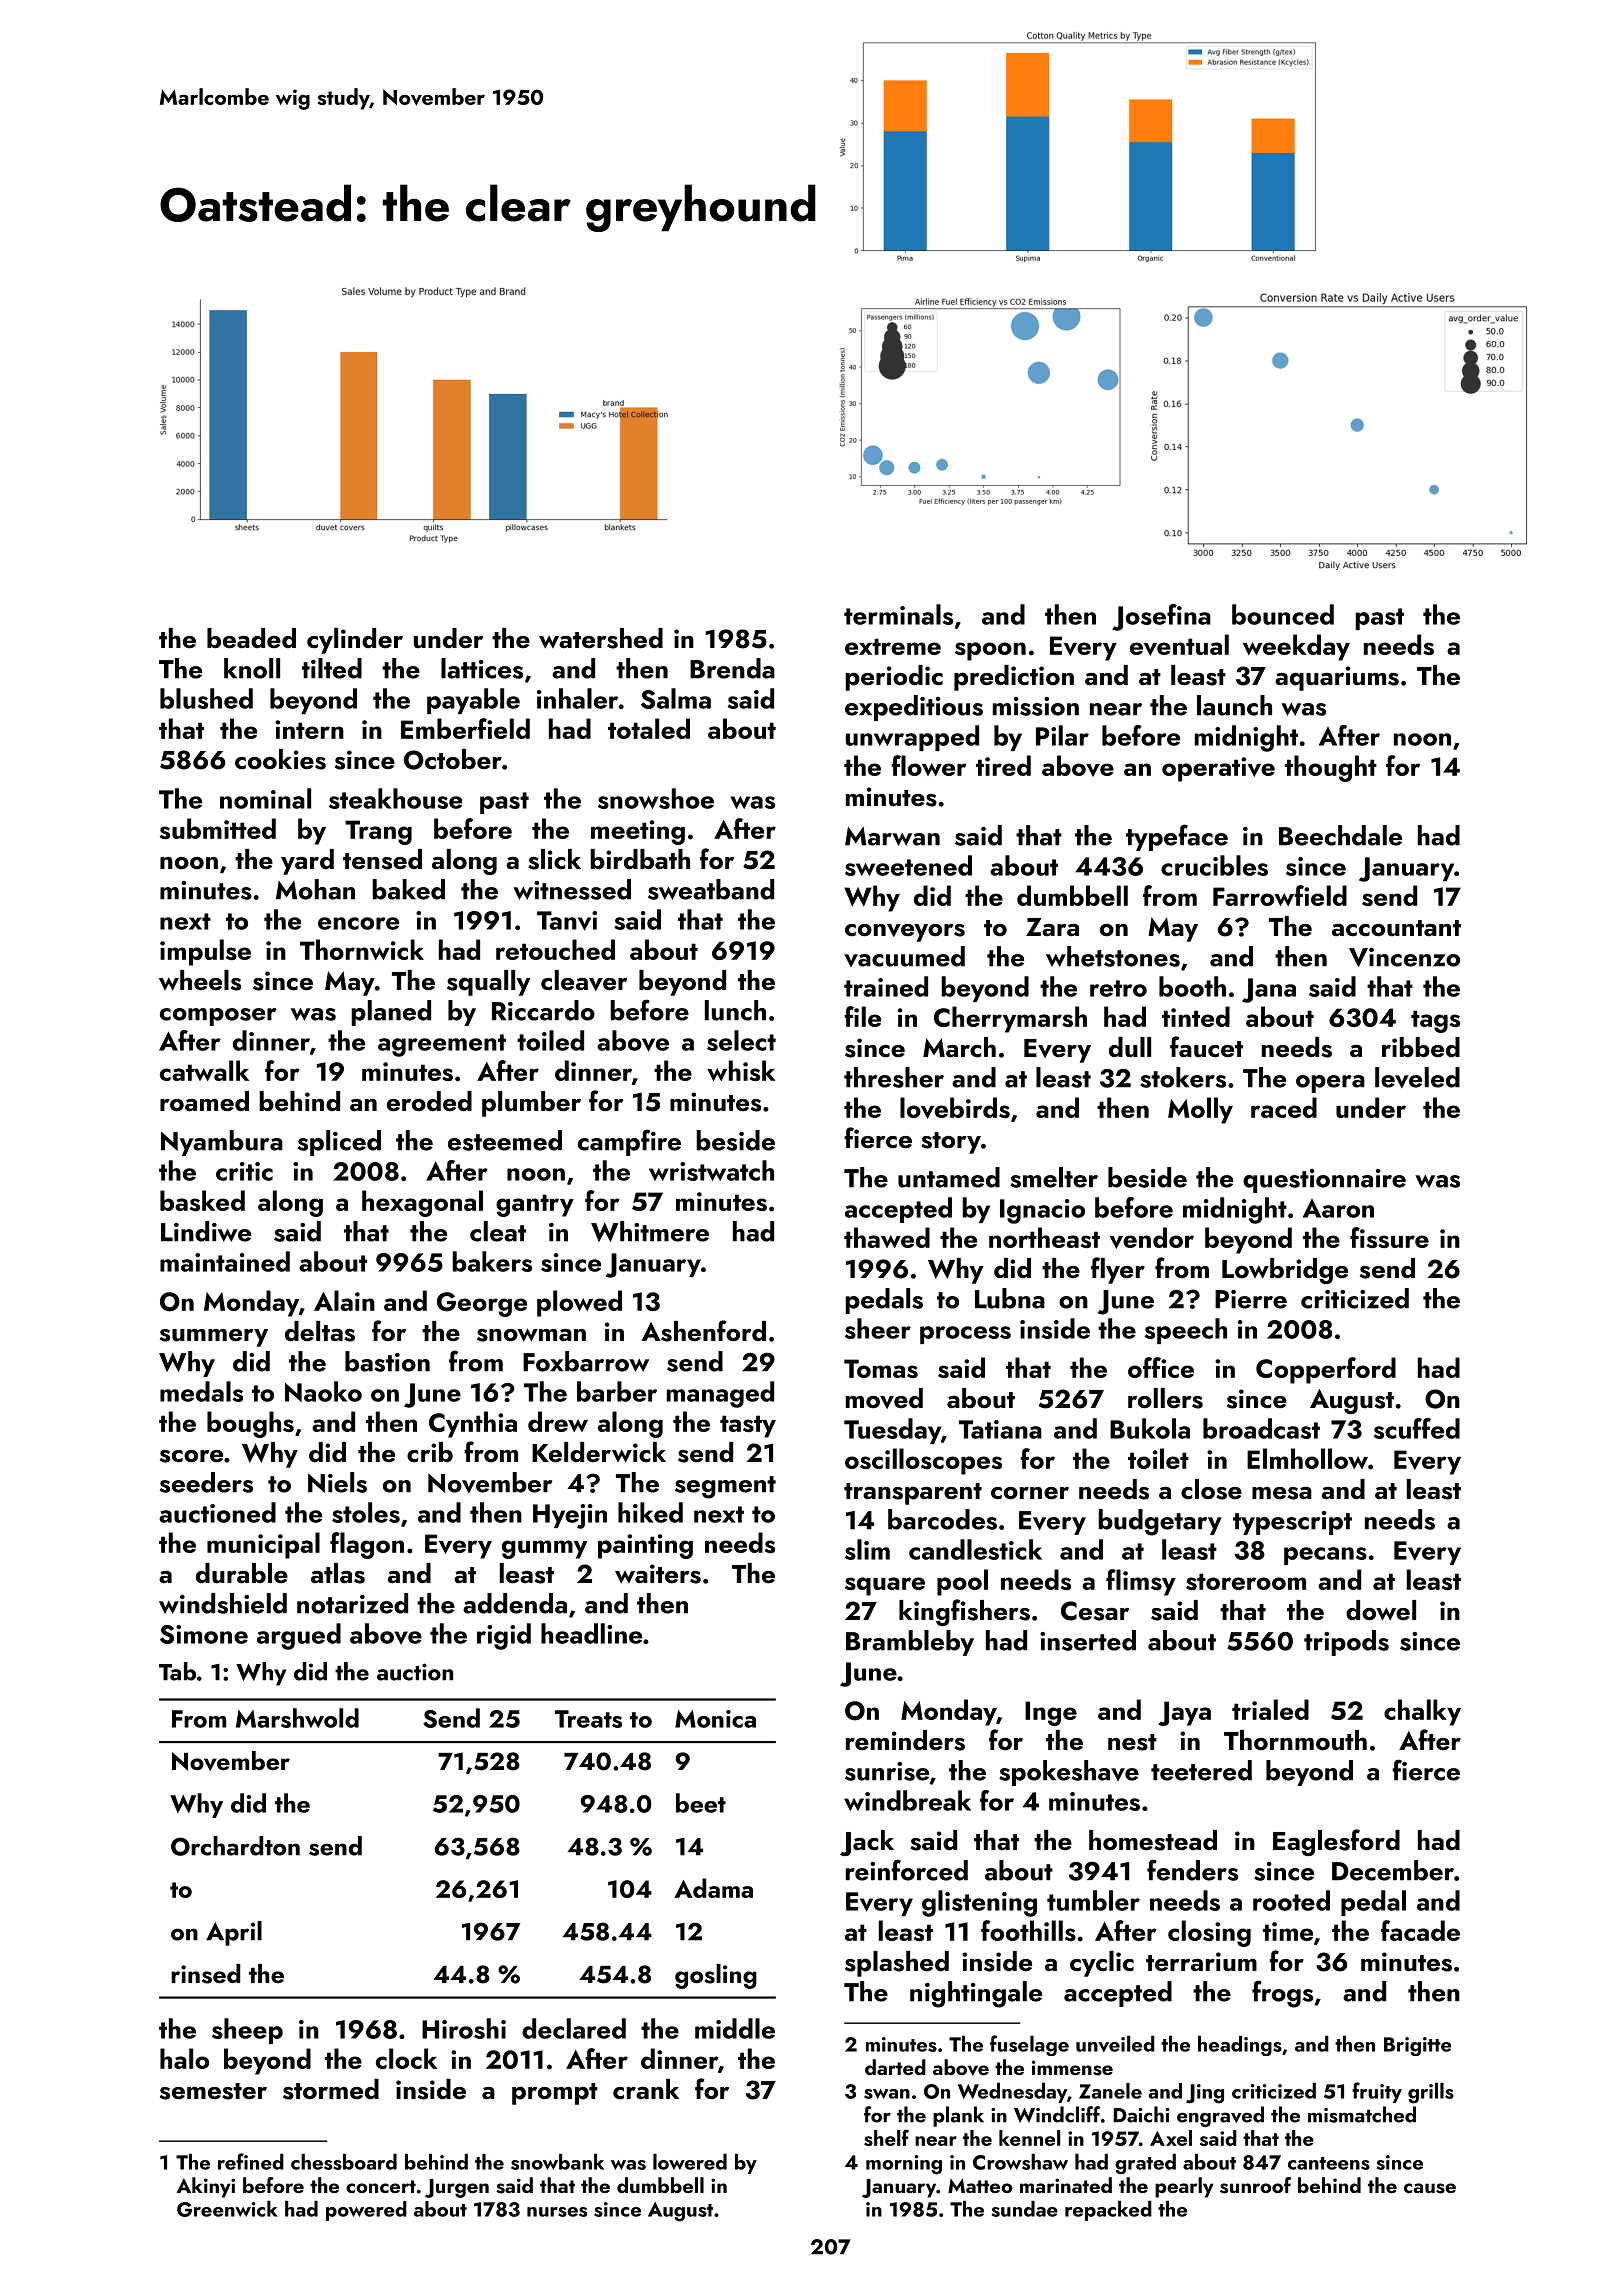  What do you see at coordinates (1404, 957) in the document?
I see `Vincenzo` at bounding box center [1404, 957].
